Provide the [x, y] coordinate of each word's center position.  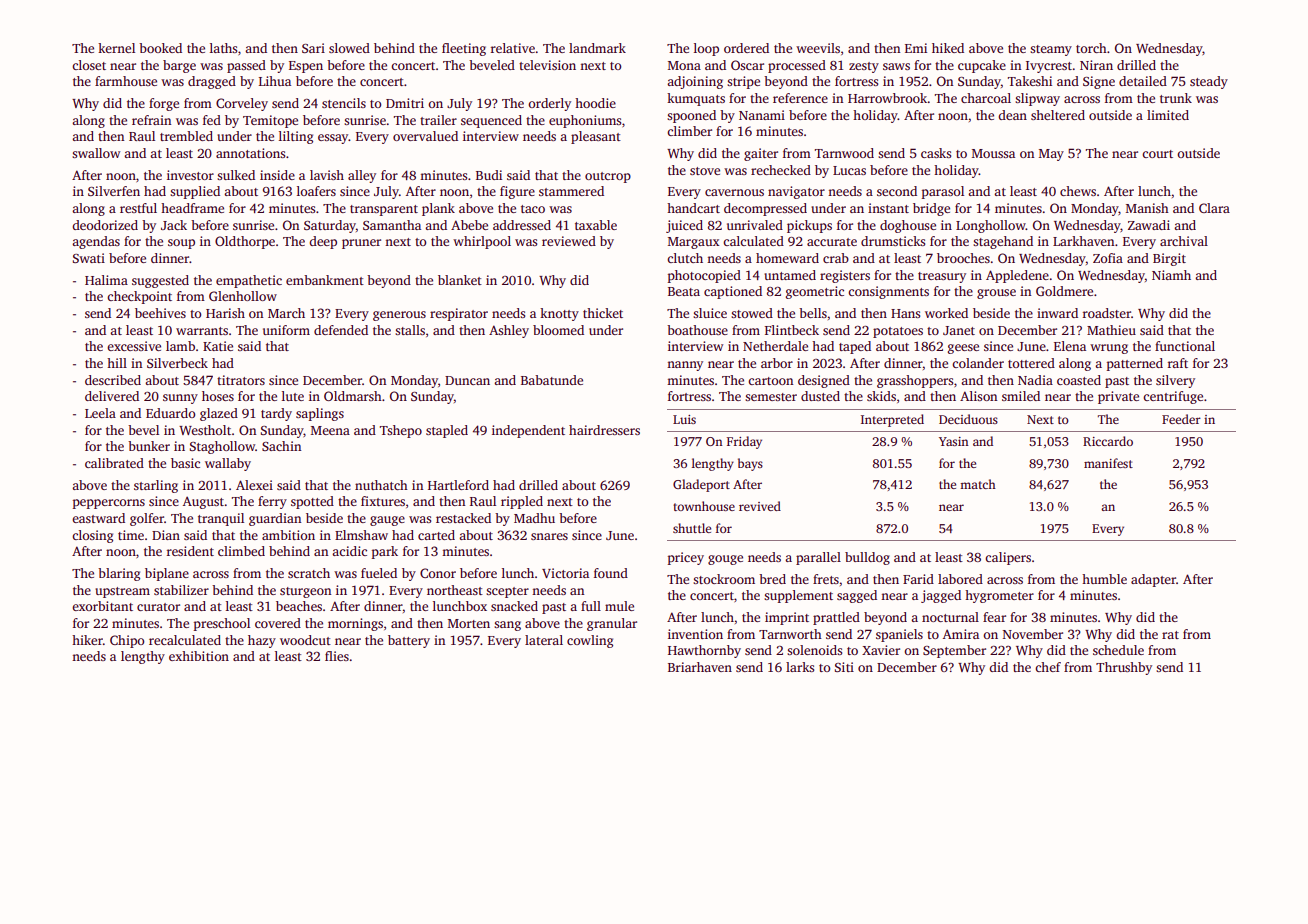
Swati [89, 258]
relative [513, 48]
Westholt [205, 430]
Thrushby [1124, 668]
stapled [447, 431]
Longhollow [991, 226]
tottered [1031, 363]
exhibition [199, 656]
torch [1091, 48]
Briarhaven [700, 667]
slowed [349, 48]
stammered [571, 191]
